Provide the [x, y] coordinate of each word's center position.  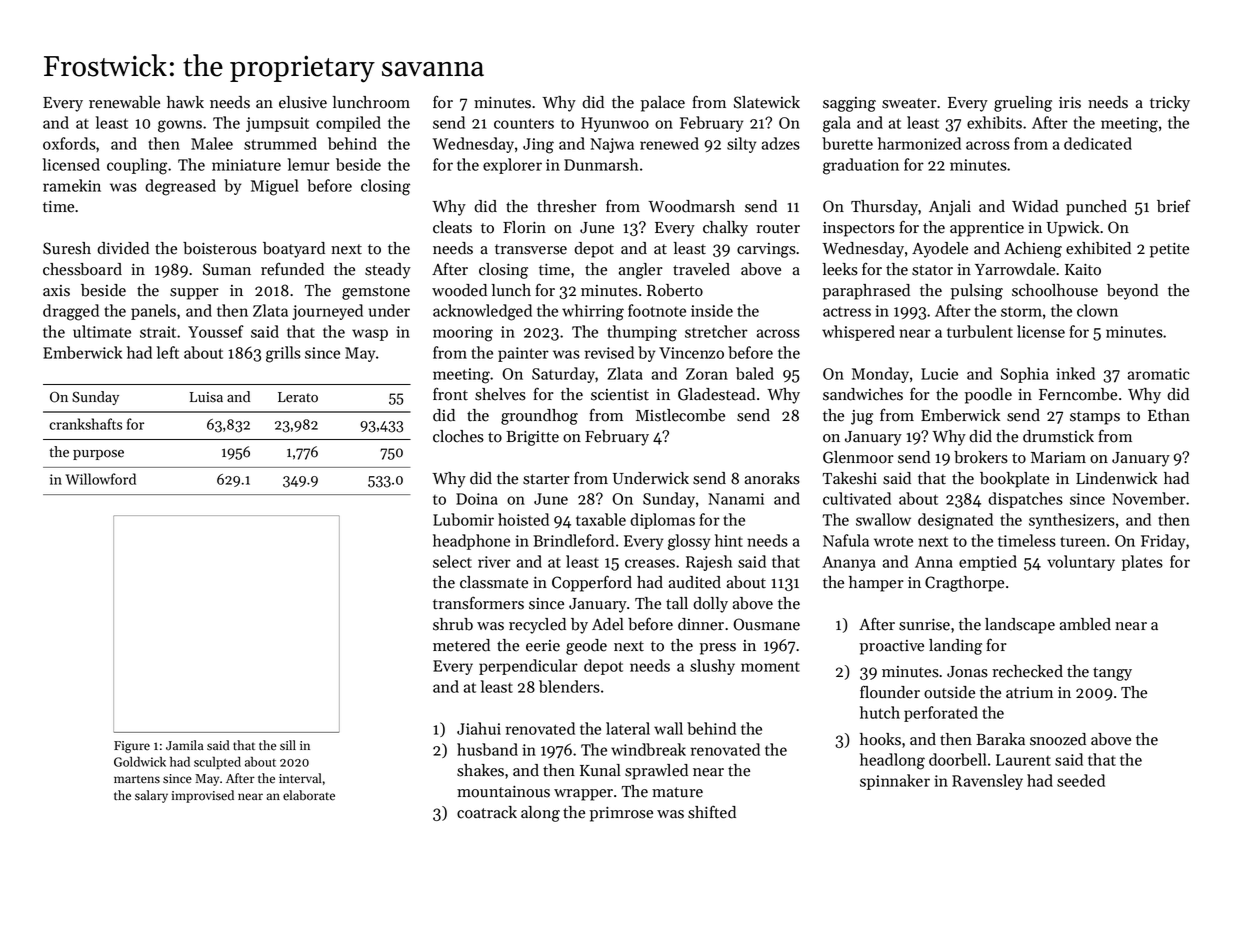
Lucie [939, 374]
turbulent [980, 331]
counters [524, 123]
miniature [246, 165]
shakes [480, 770]
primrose [621, 814]
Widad [1035, 206]
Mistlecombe [680, 415]
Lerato [298, 397]
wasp [370, 335]
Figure [132, 747]
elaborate [309, 795]
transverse [531, 249]
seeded [1081, 780]
